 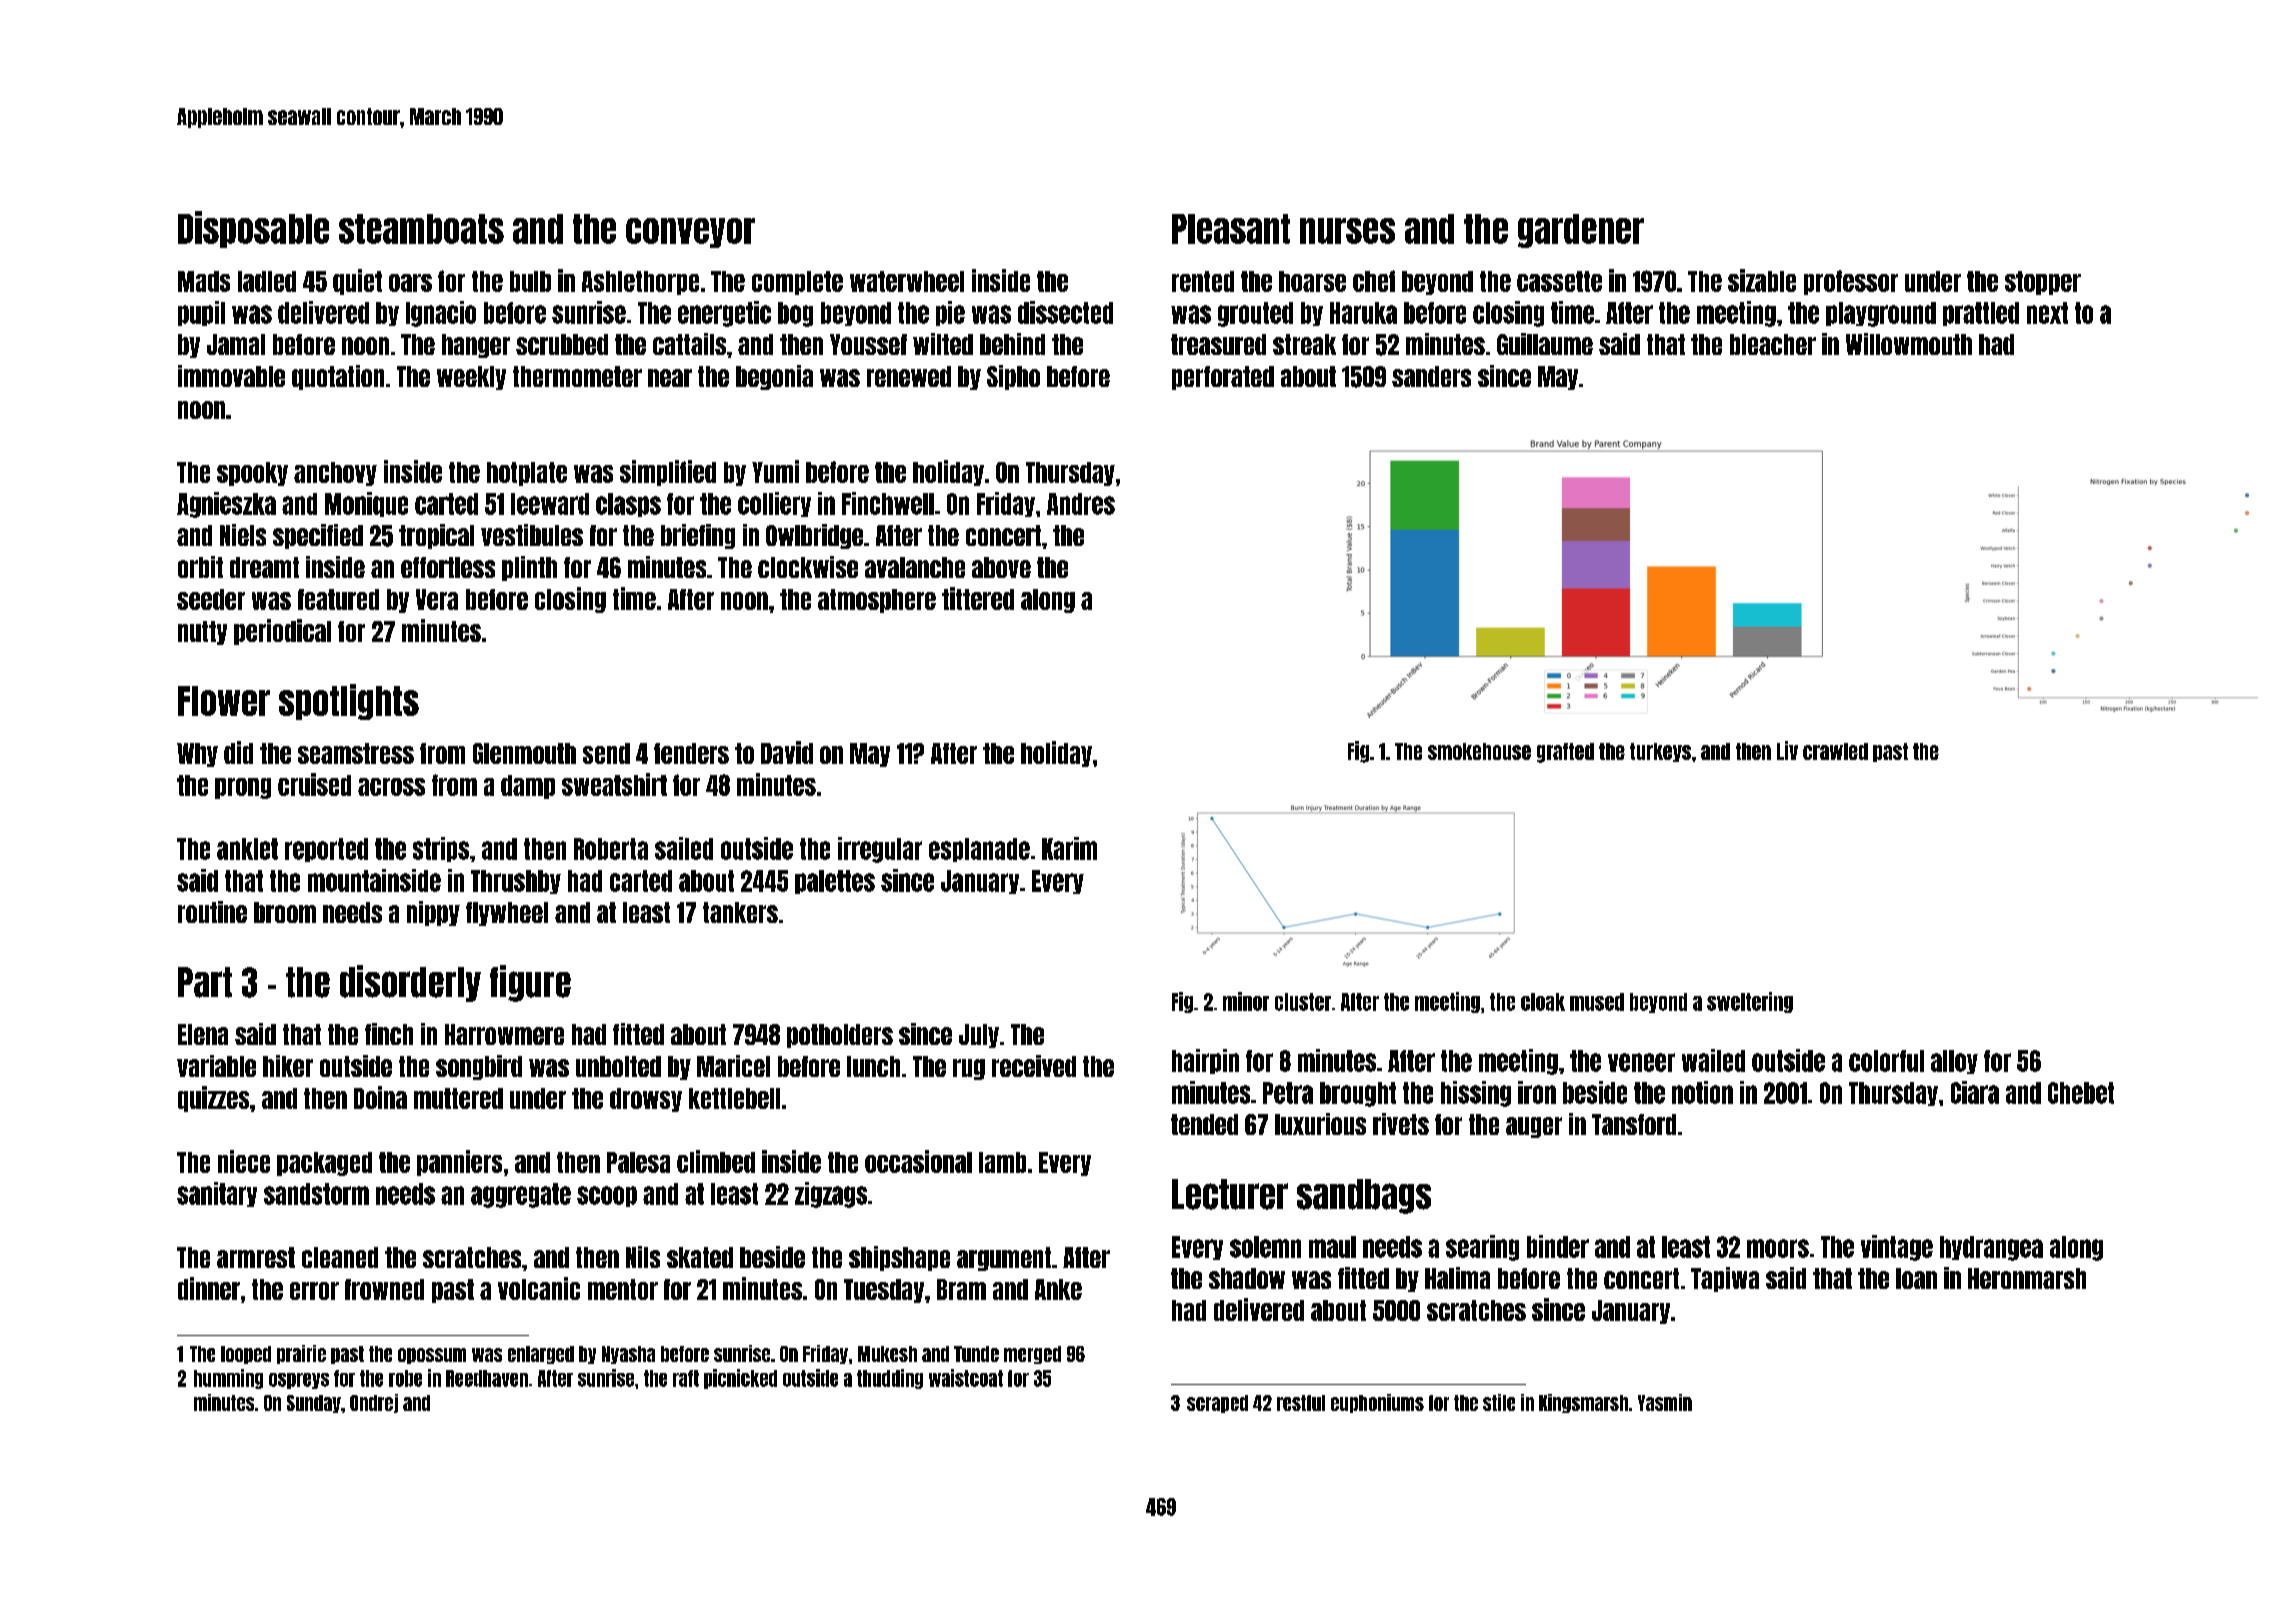 I want to click on Guillaume, so click(x=1545, y=344).
